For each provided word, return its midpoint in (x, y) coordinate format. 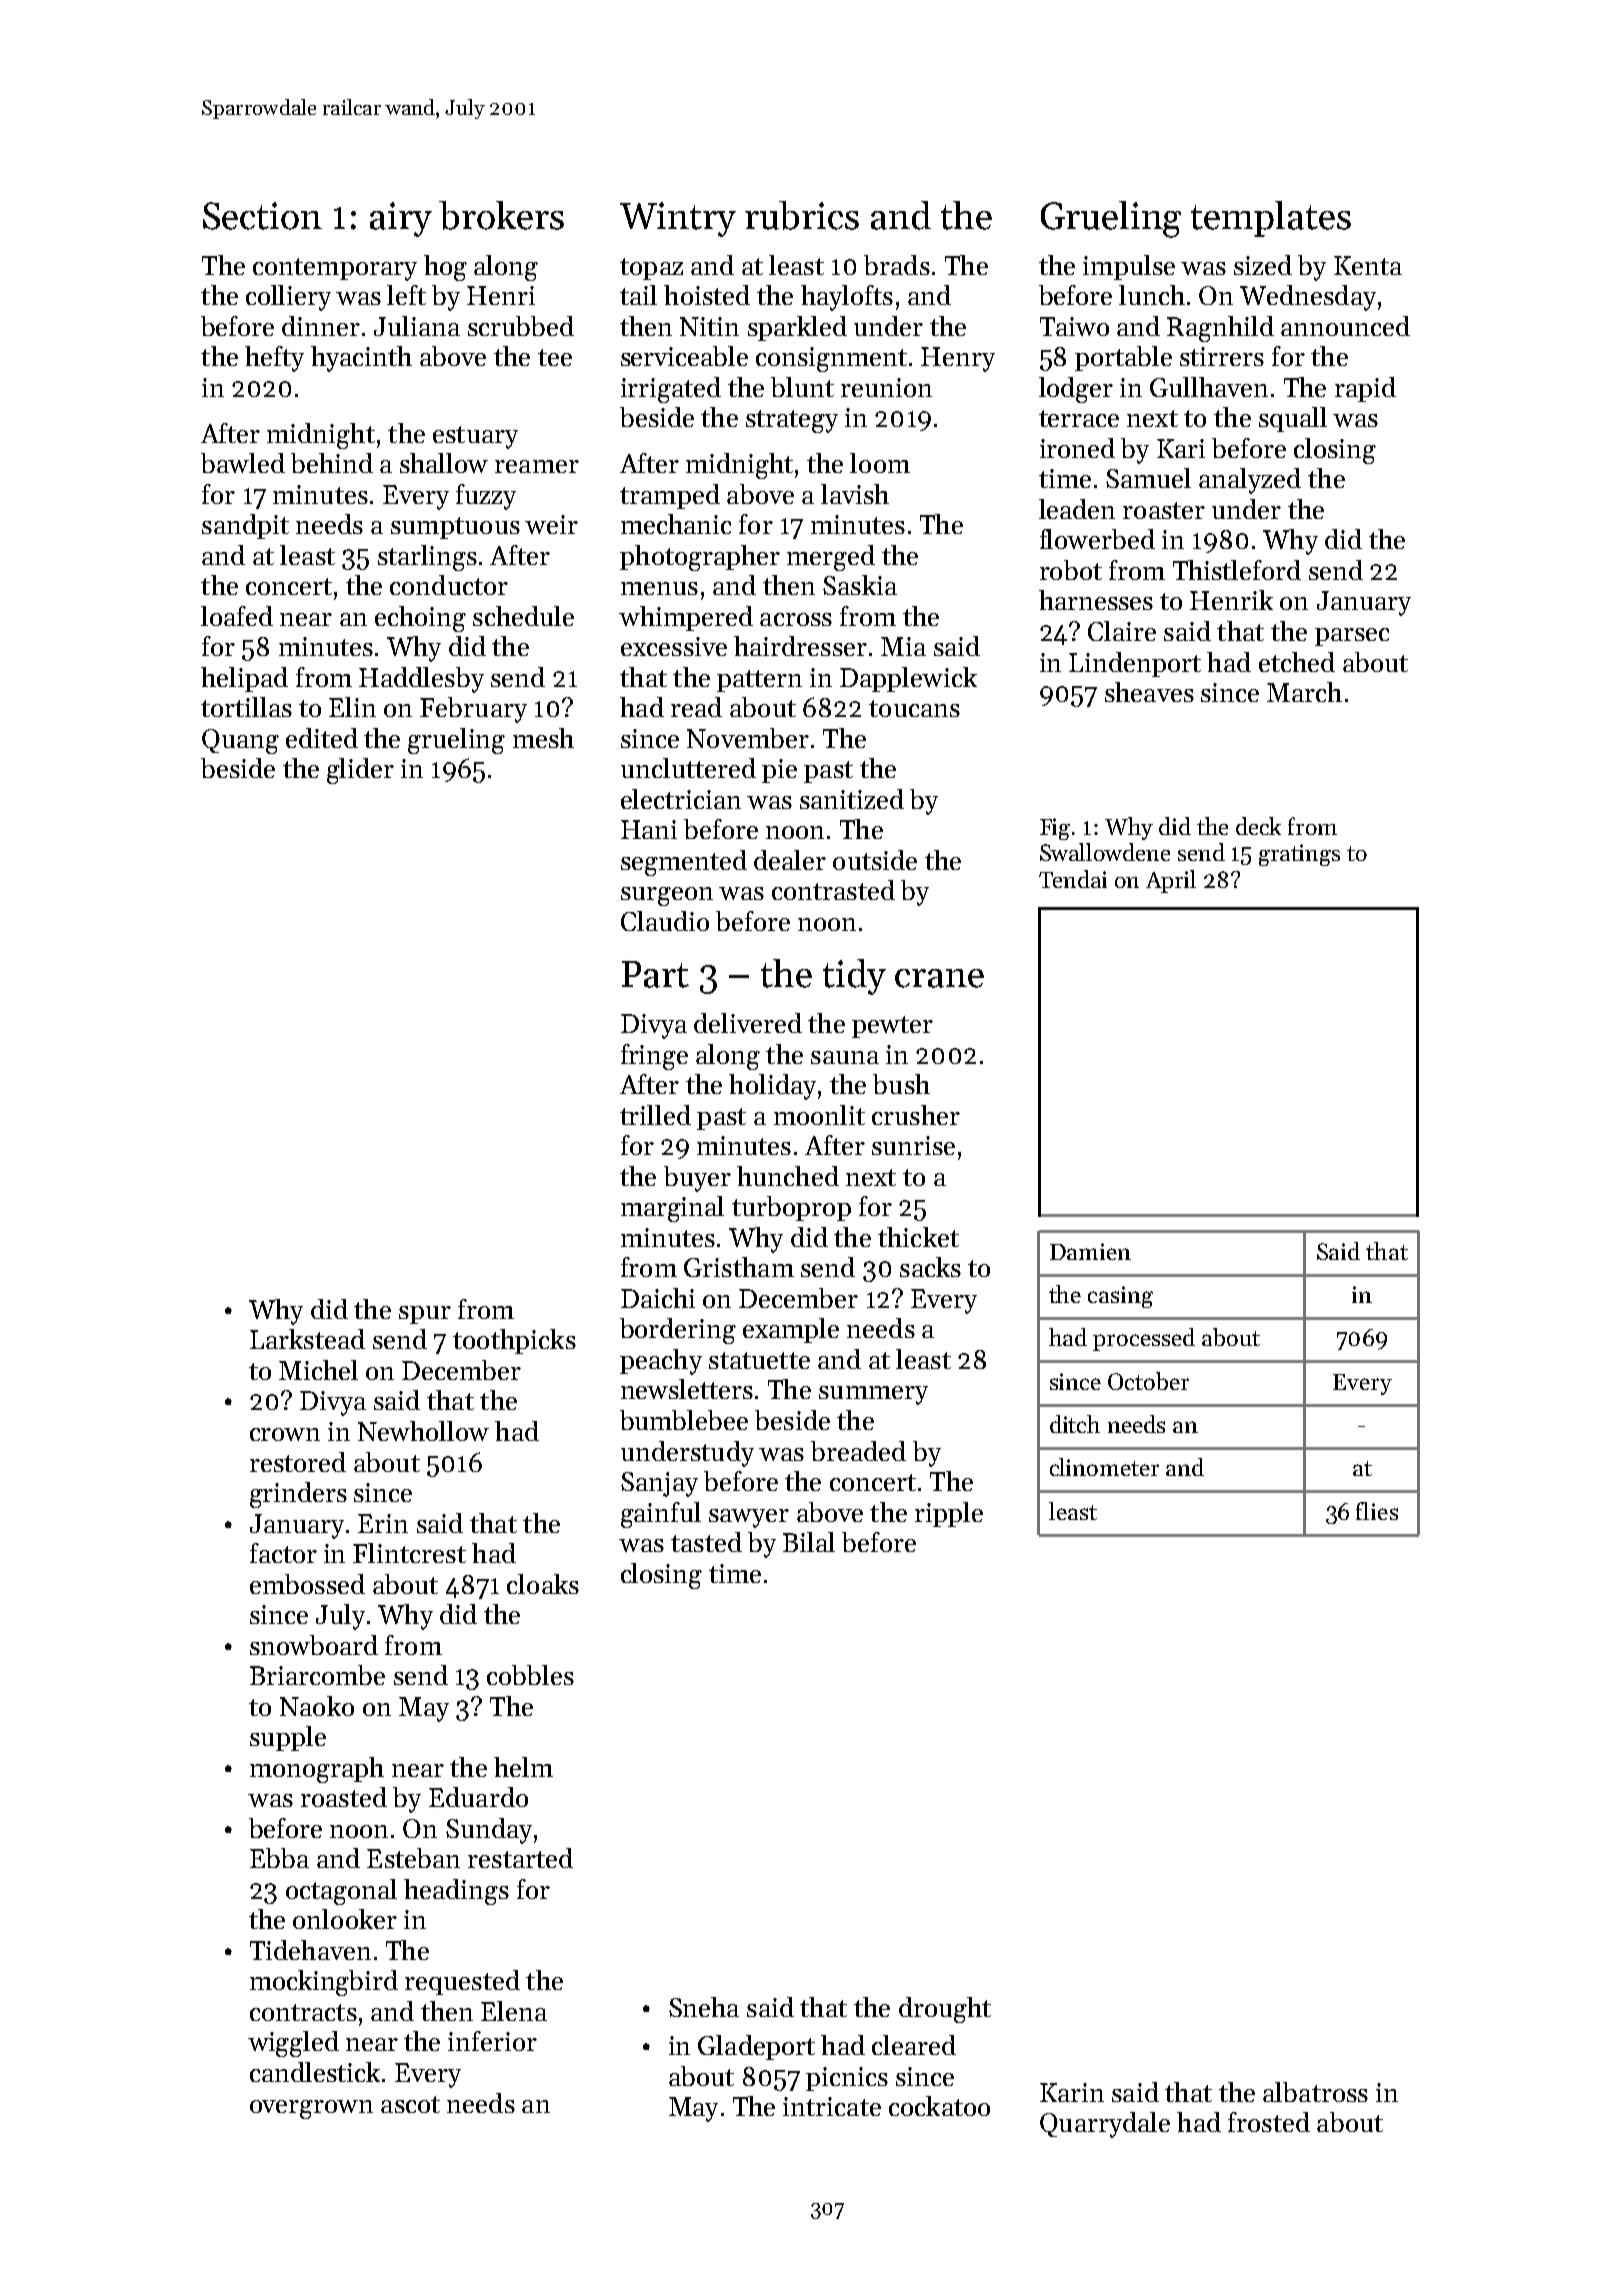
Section (262, 216)
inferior (492, 2041)
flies (1377, 1511)
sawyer (749, 1518)
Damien (1090, 1251)
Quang (240, 741)
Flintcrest (409, 1553)
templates (1271, 219)
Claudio (665, 921)
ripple (949, 1514)
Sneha (704, 2007)
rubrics (802, 215)
